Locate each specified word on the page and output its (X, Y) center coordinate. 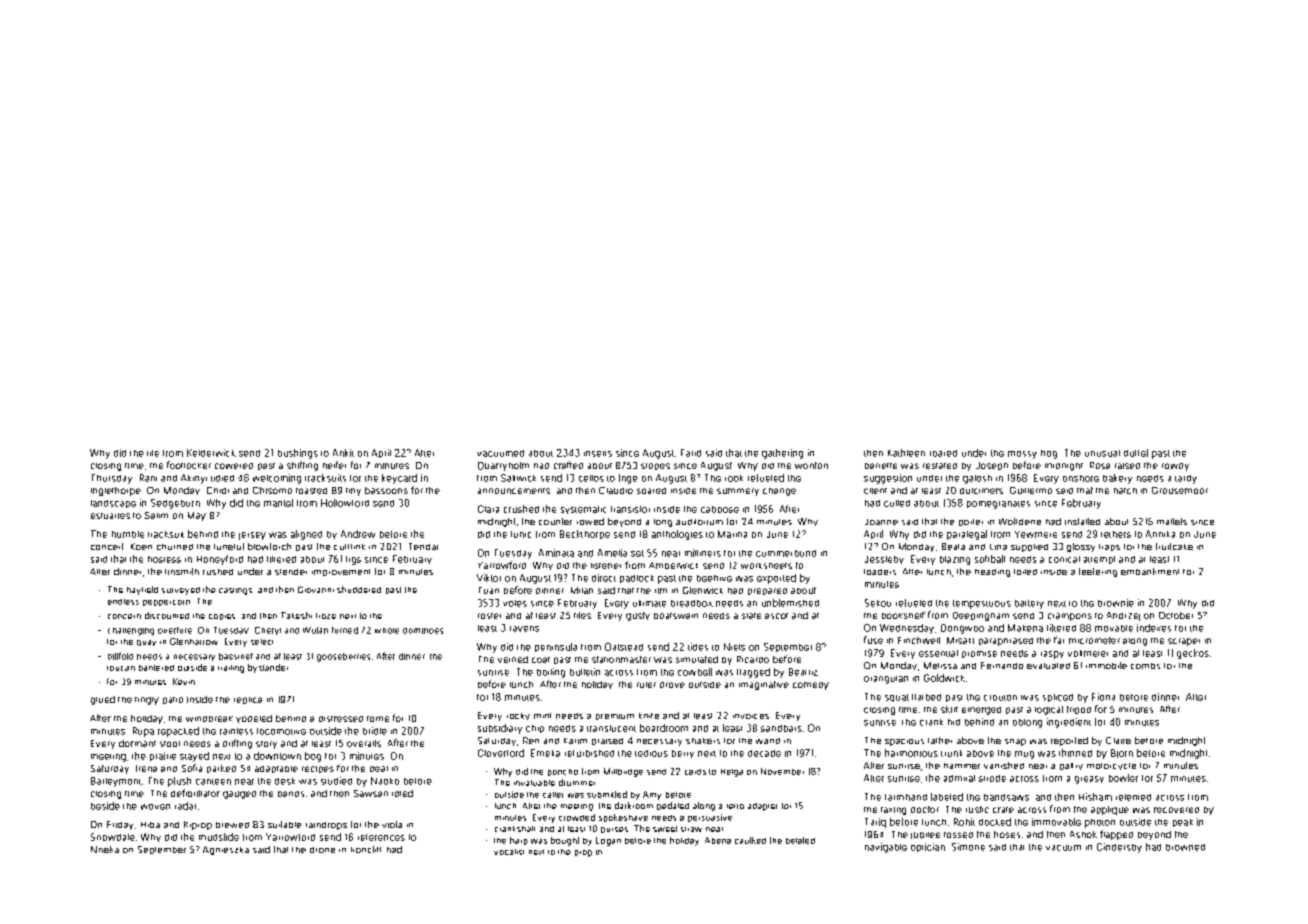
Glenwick (703, 590)
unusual (1102, 453)
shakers (703, 741)
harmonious (911, 753)
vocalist (509, 852)
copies (222, 617)
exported (776, 579)
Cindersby (1119, 848)
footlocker (189, 465)
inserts (598, 454)
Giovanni (316, 589)
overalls (364, 743)
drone (322, 850)
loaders (880, 572)
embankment (1150, 571)
